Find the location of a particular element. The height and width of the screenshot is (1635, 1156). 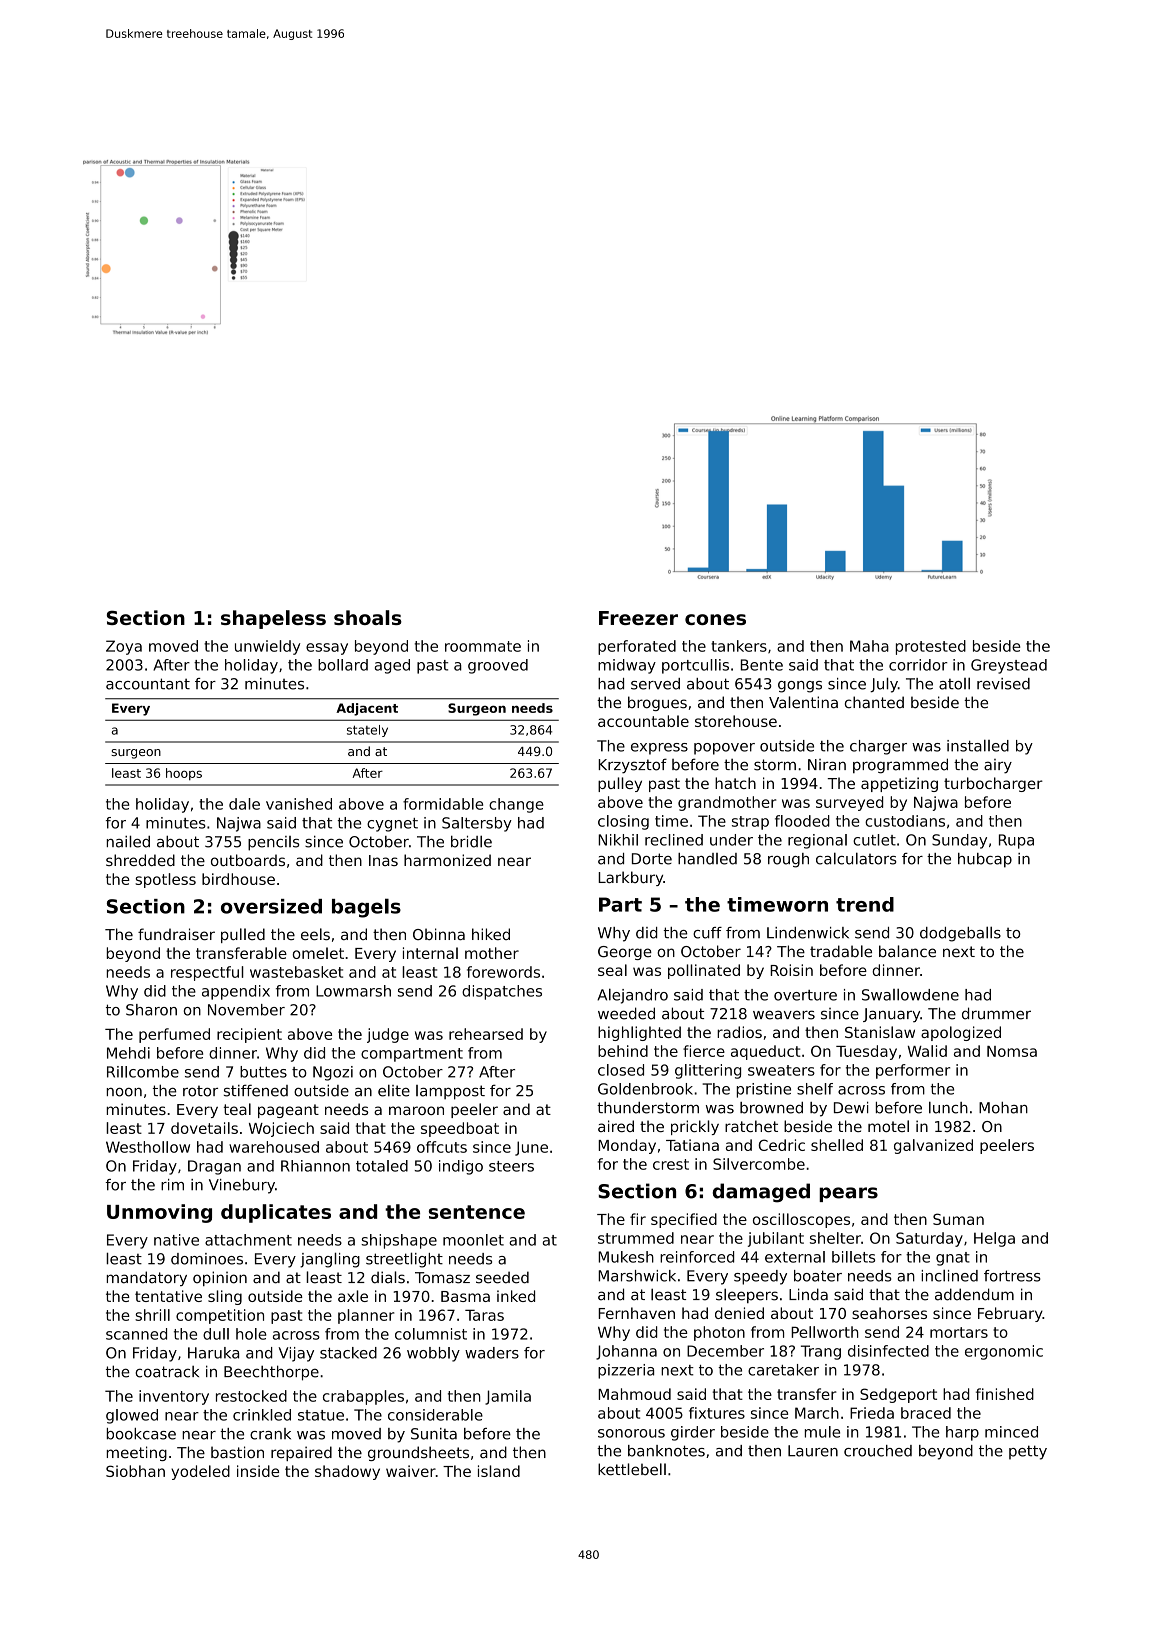

trend is located at coordinates (865, 904).
